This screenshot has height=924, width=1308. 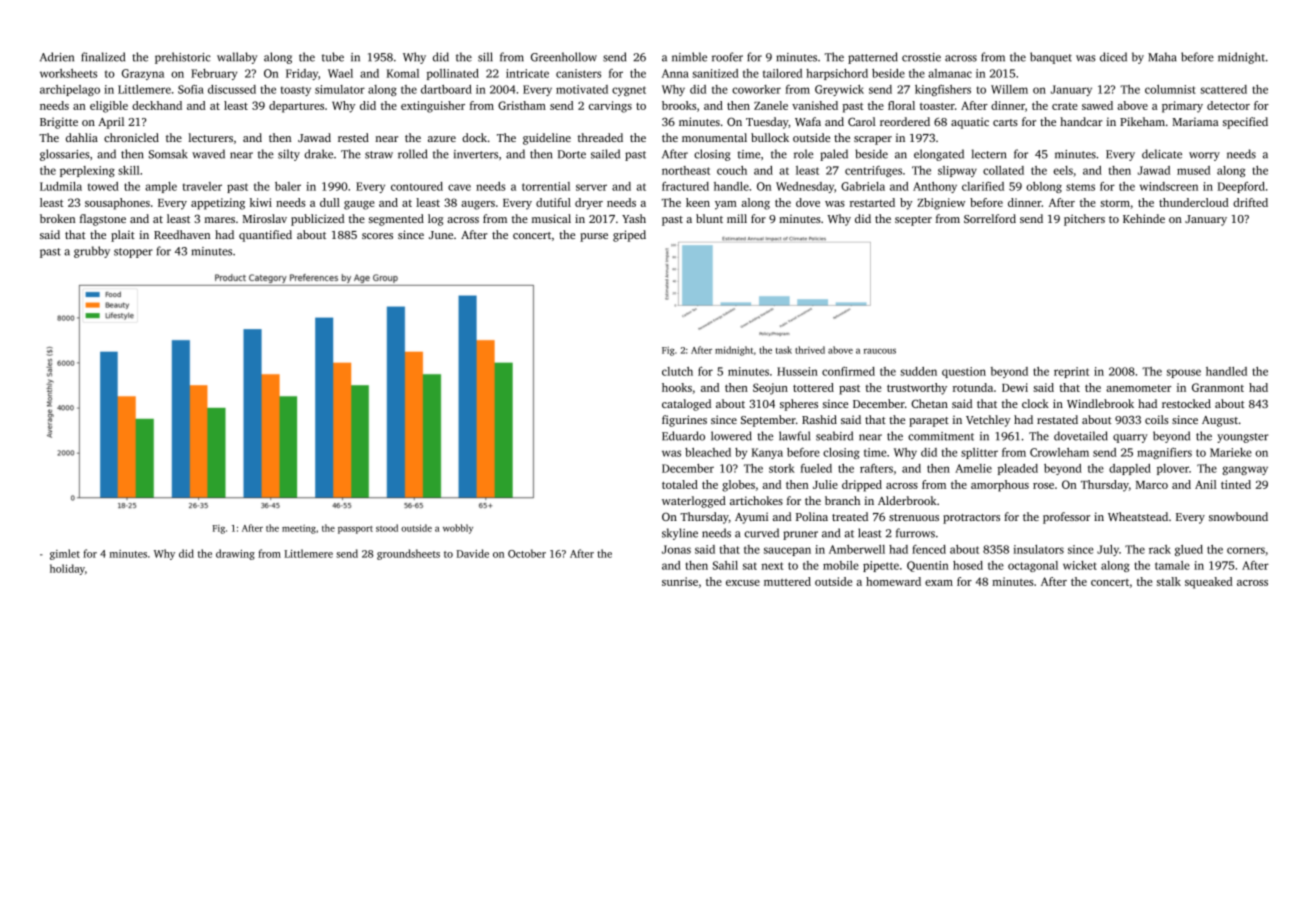 I want to click on clutch, so click(x=677, y=371).
